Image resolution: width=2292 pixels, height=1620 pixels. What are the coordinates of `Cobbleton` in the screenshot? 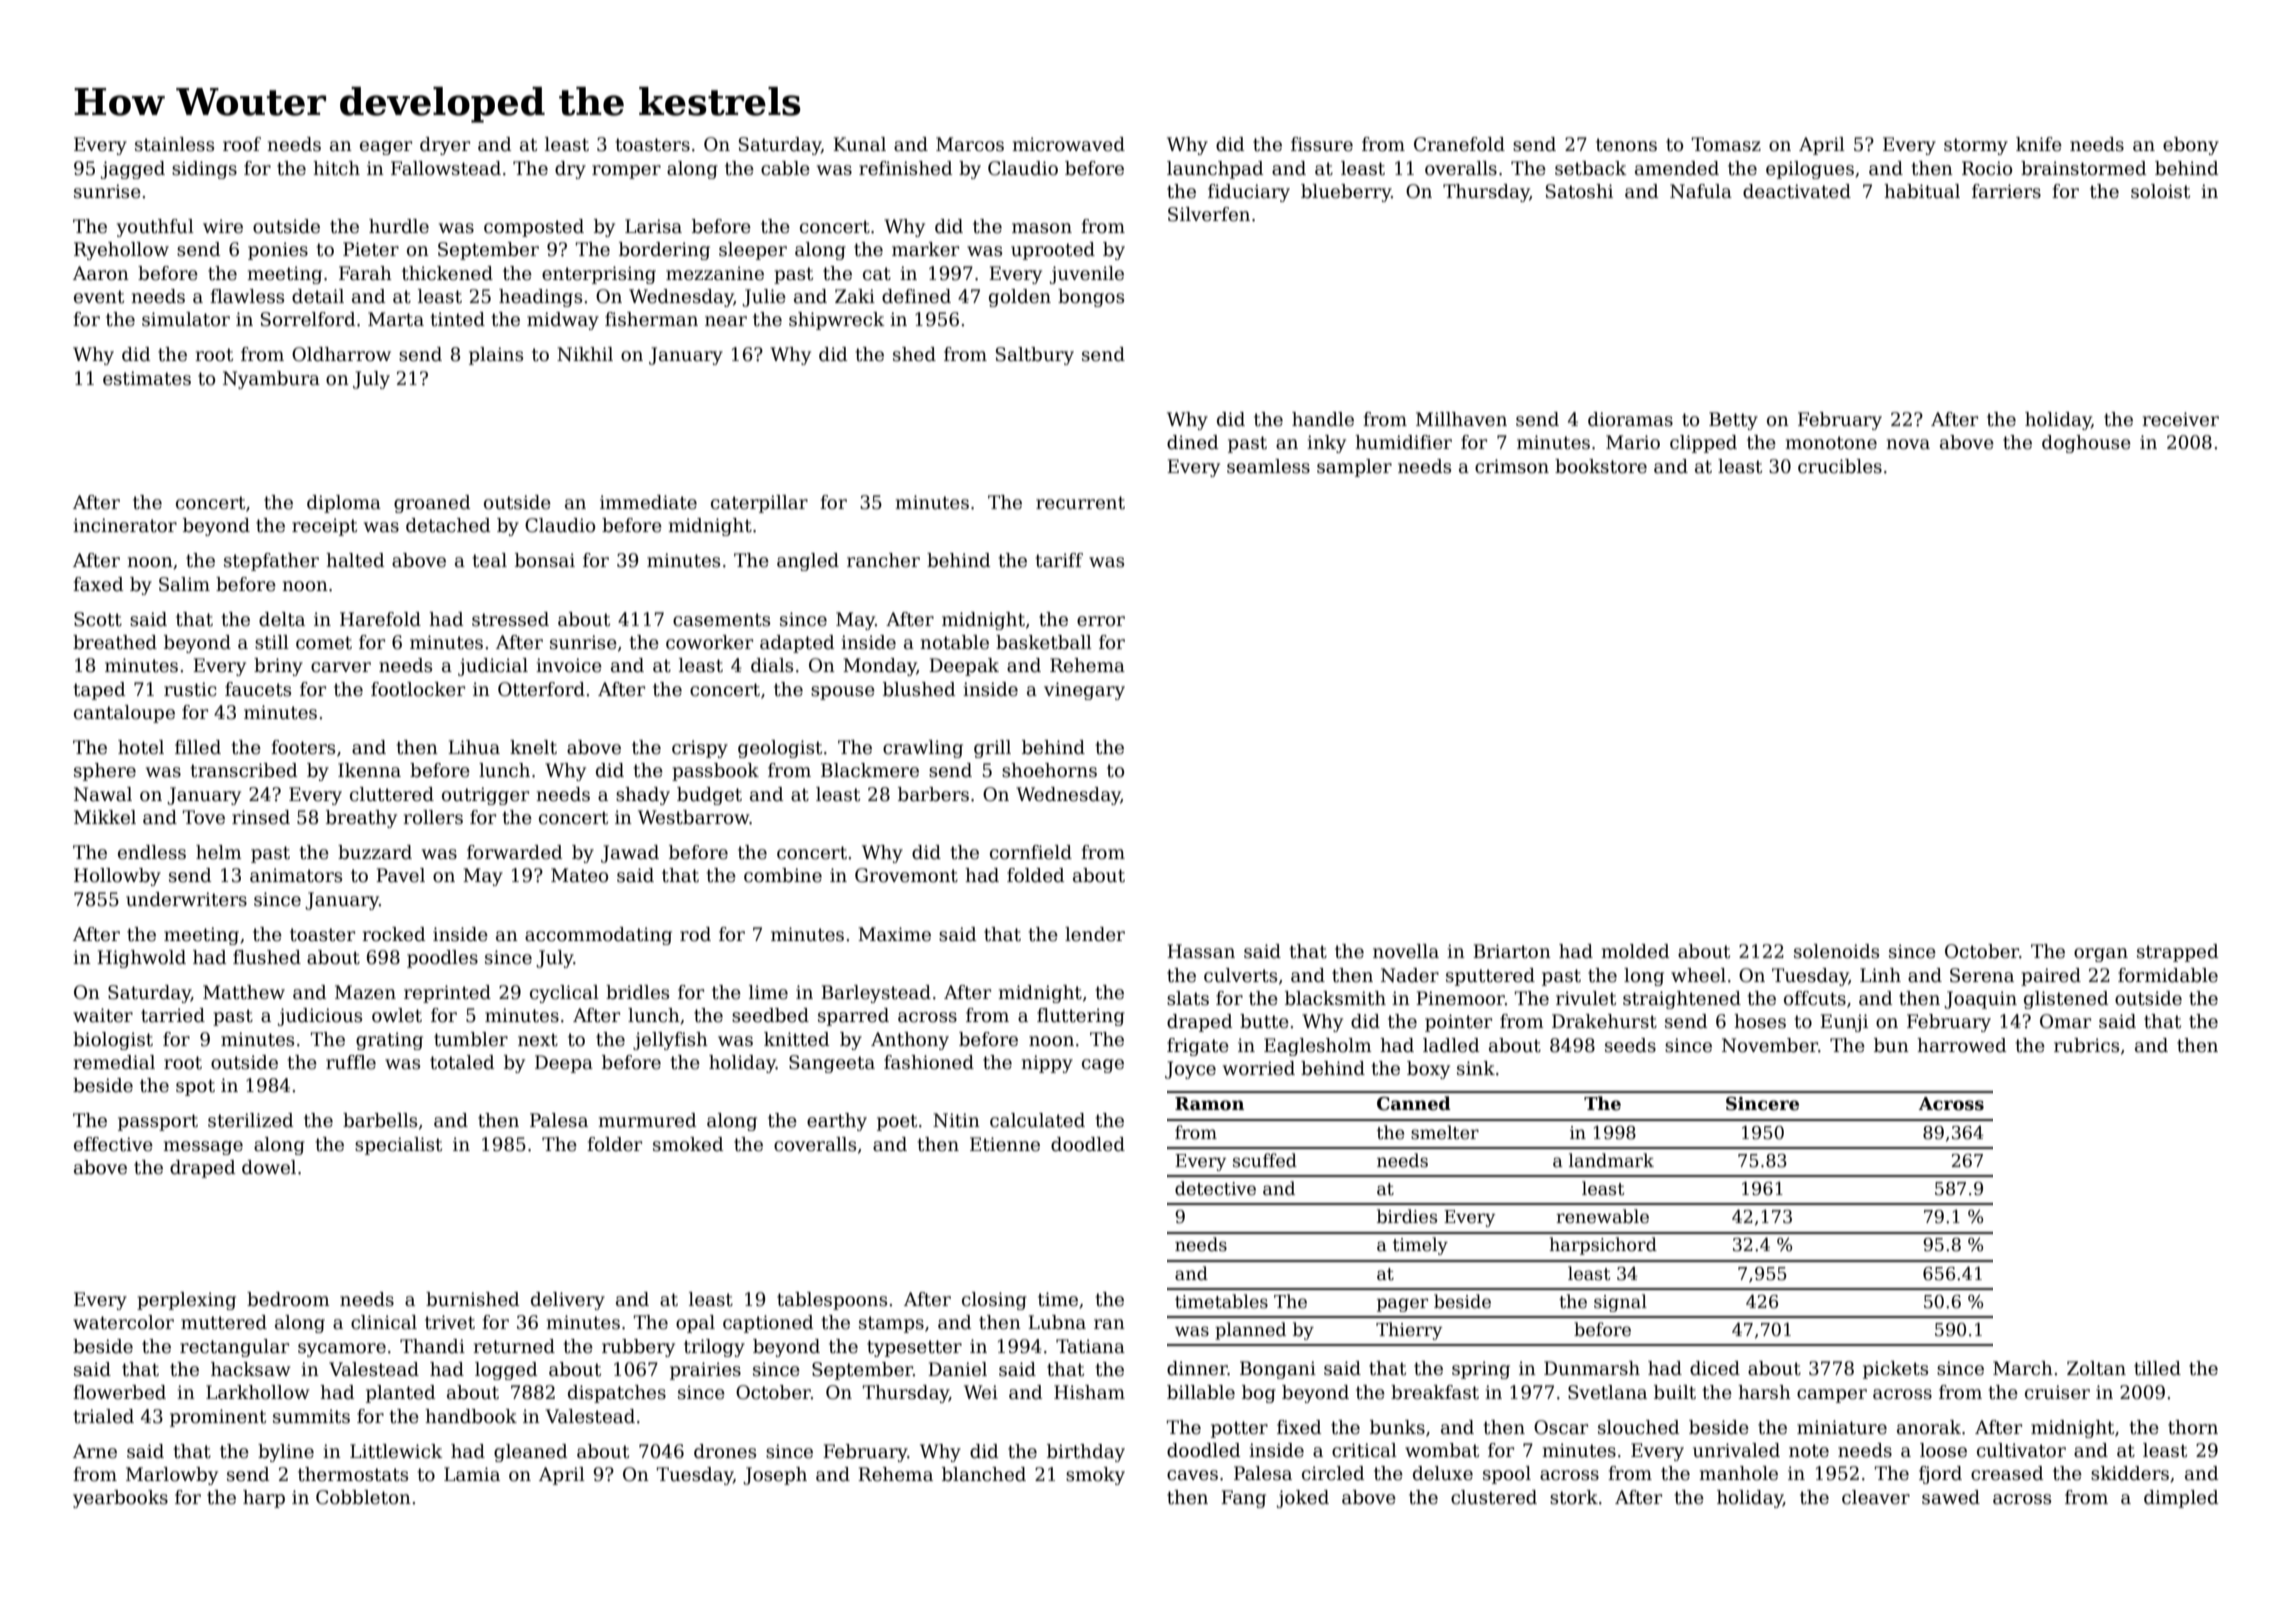 It's located at (363, 1497).
